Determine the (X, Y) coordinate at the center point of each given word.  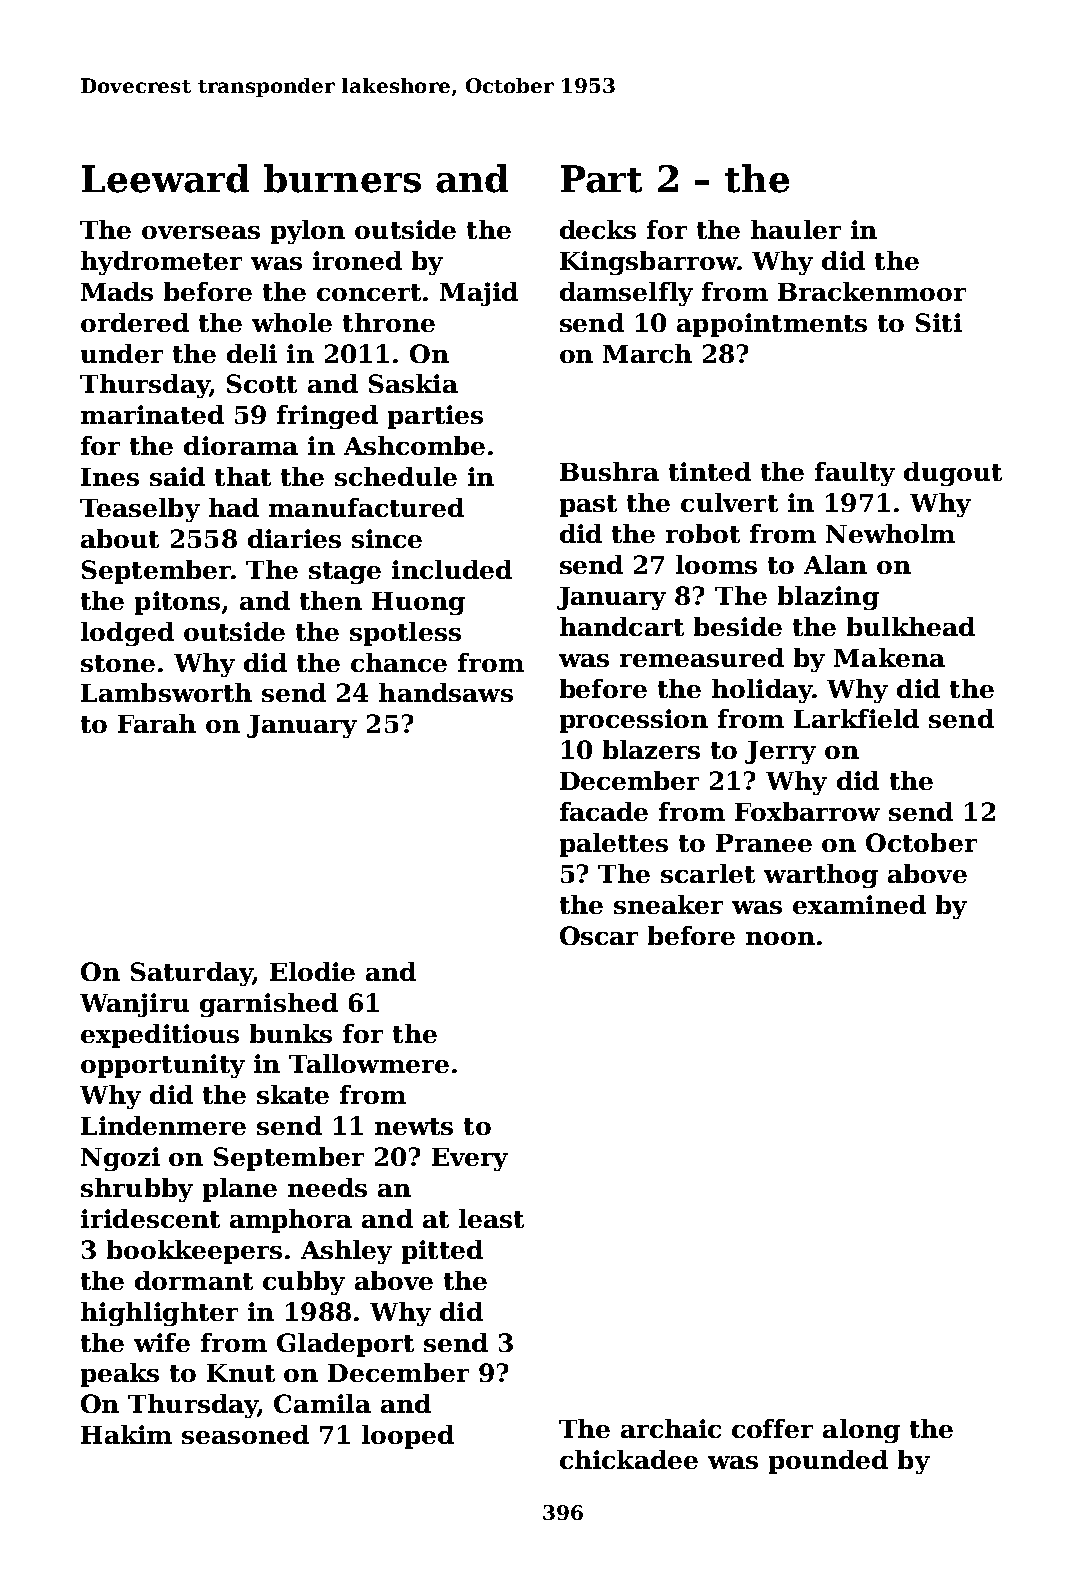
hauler (796, 229)
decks (598, 229)
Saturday (192, 974)
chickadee (629, 1459)
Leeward (165, 178)
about (120, 538)
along (861, 1431)
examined (859, 904)
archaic (671, 1428)
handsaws (446, 692)
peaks (120, 1375)
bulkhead (911, 626)
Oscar (599, 935)
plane (240, 1190)
